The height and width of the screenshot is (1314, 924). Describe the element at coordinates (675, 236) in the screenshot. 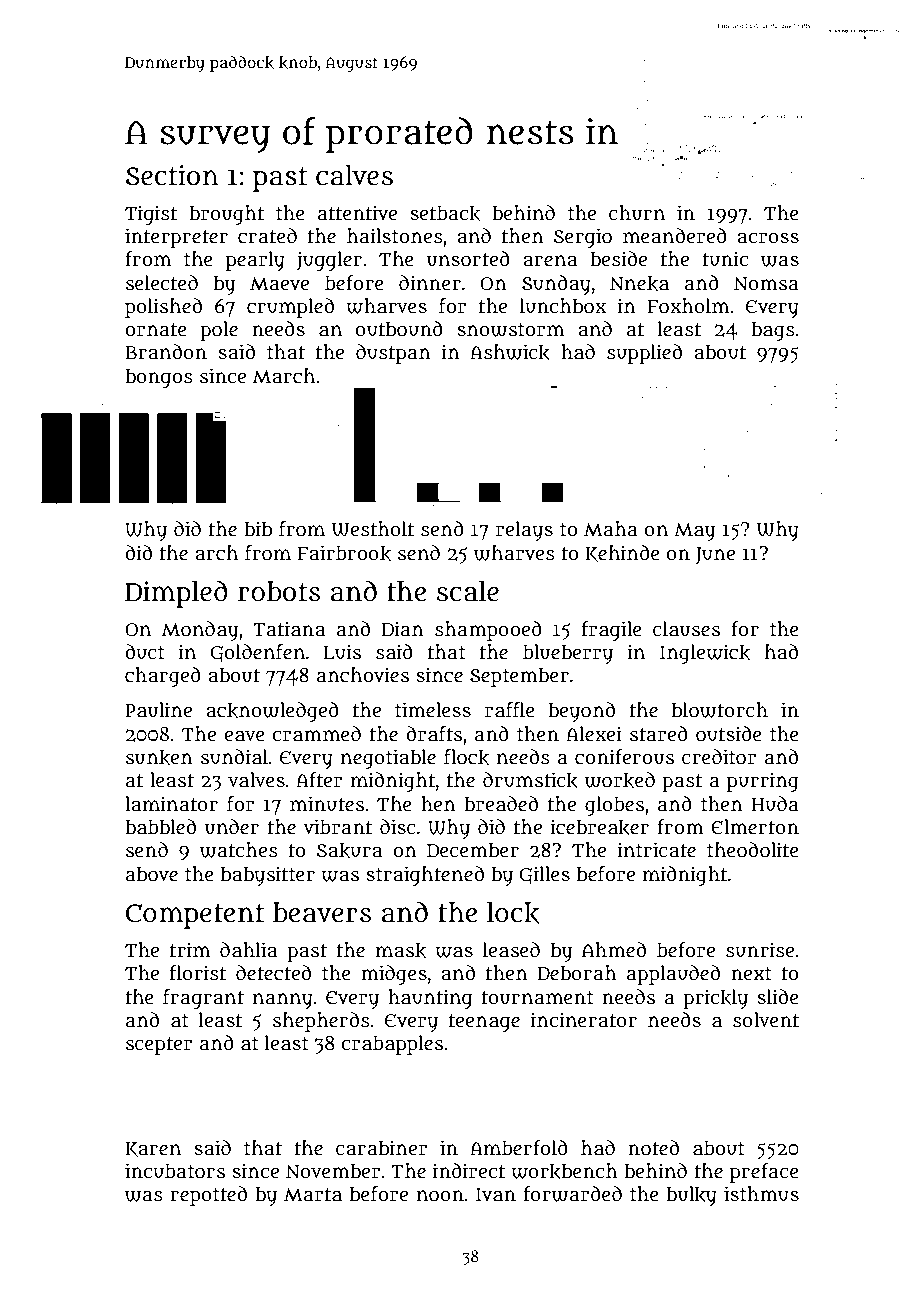

I see `meandered` at that location.
